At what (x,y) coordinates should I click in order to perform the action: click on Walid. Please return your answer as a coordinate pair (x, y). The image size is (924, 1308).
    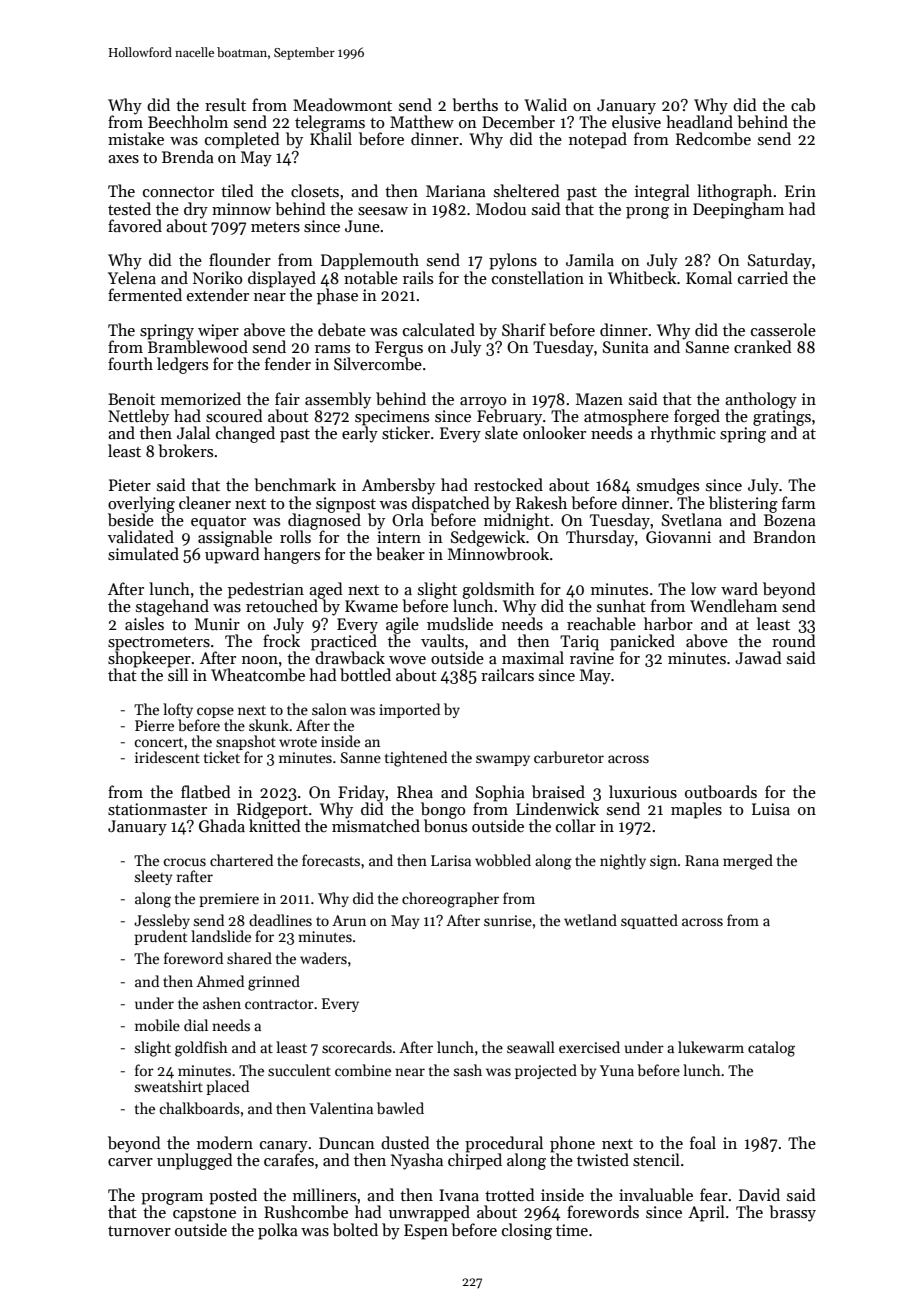
    Looking at the image, I should click on (545, 104).
